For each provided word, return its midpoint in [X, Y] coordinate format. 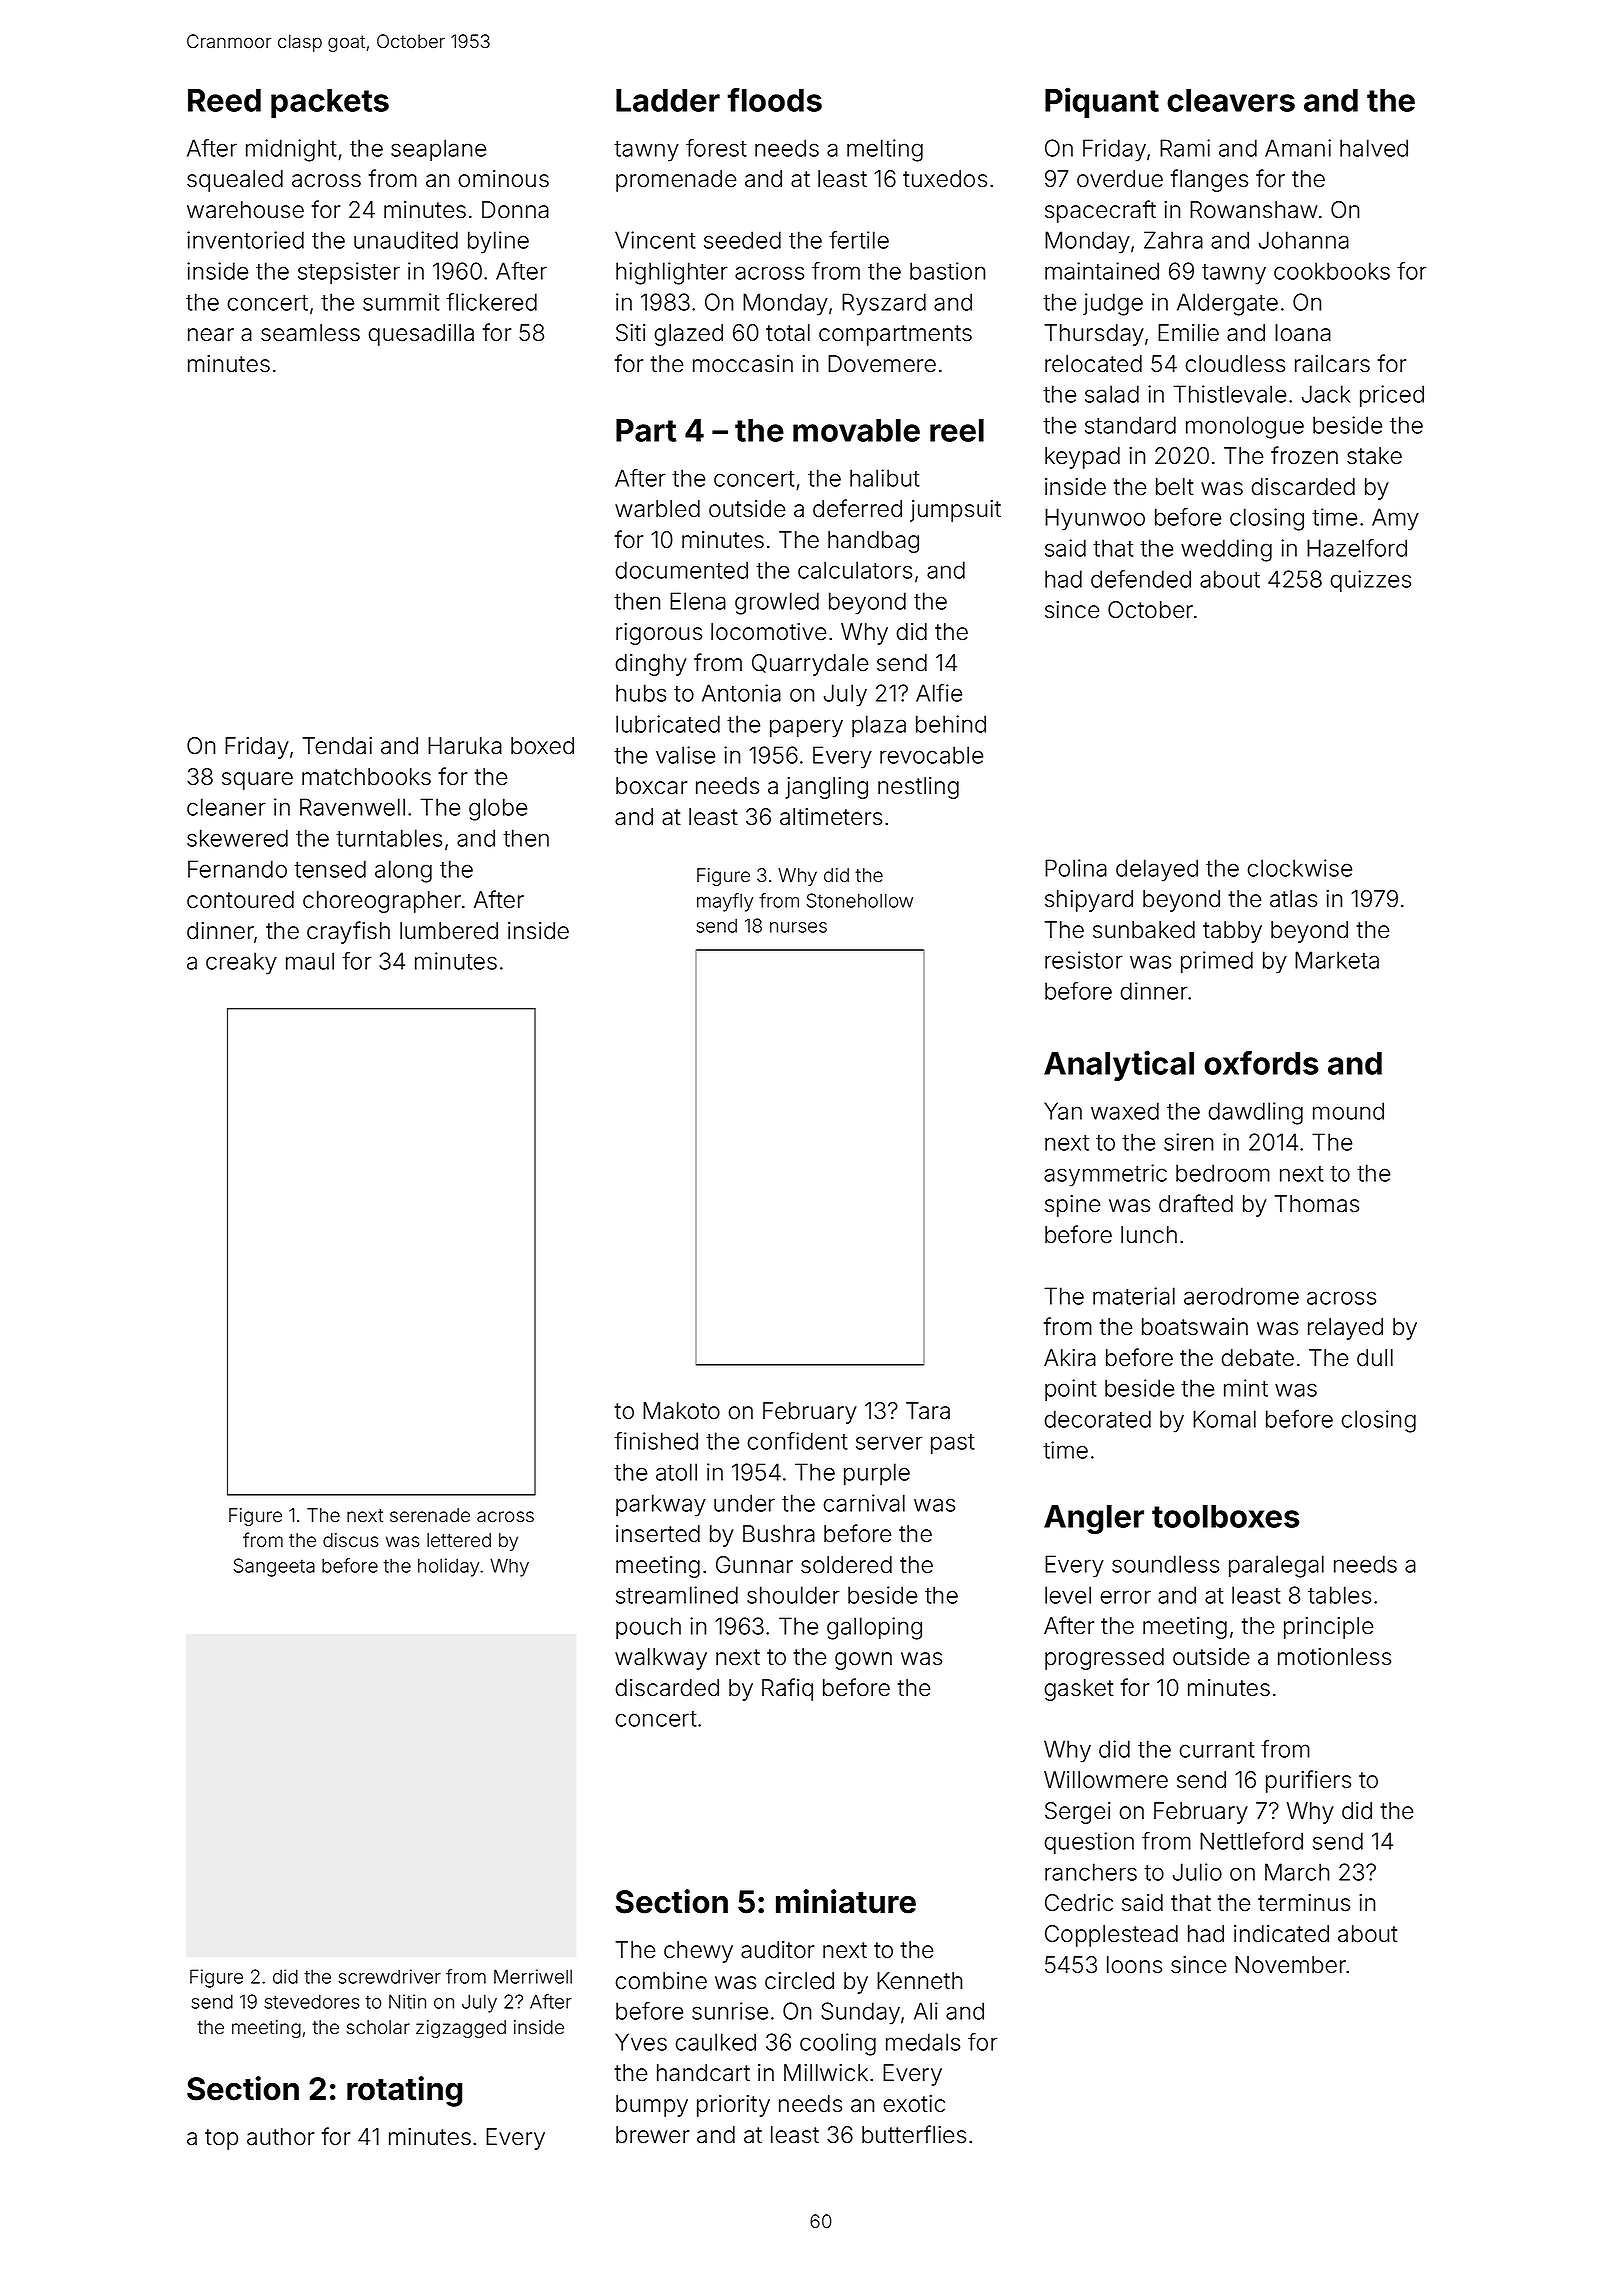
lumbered [449, 931]
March [1297, 1872]
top [221, 2139]
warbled [657, 509]
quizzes [1371, 581]
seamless [310, 333]
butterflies [914, 2134]
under [744, 1503]
